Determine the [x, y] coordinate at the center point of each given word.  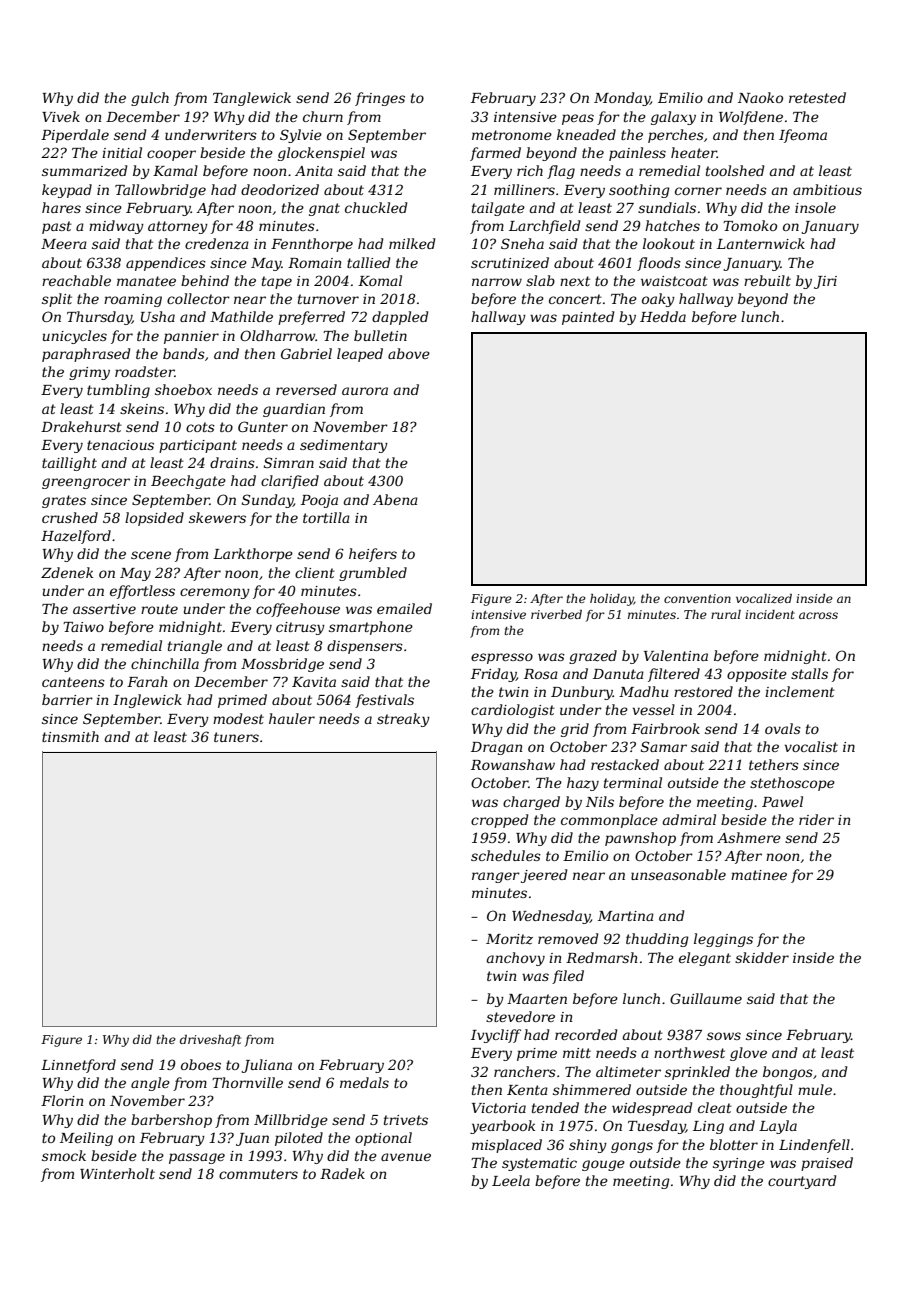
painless [637, 154]
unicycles [75, 337]
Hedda [663, 316]
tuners [236, 737]
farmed [495, 154]
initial [122, 152]
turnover [328, 299]
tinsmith [70, 736]
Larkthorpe [253, 555]
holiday [612, 600]
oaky [658, 300]
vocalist [811, 746]
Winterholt [117, 1173]
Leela [511, 1180]
